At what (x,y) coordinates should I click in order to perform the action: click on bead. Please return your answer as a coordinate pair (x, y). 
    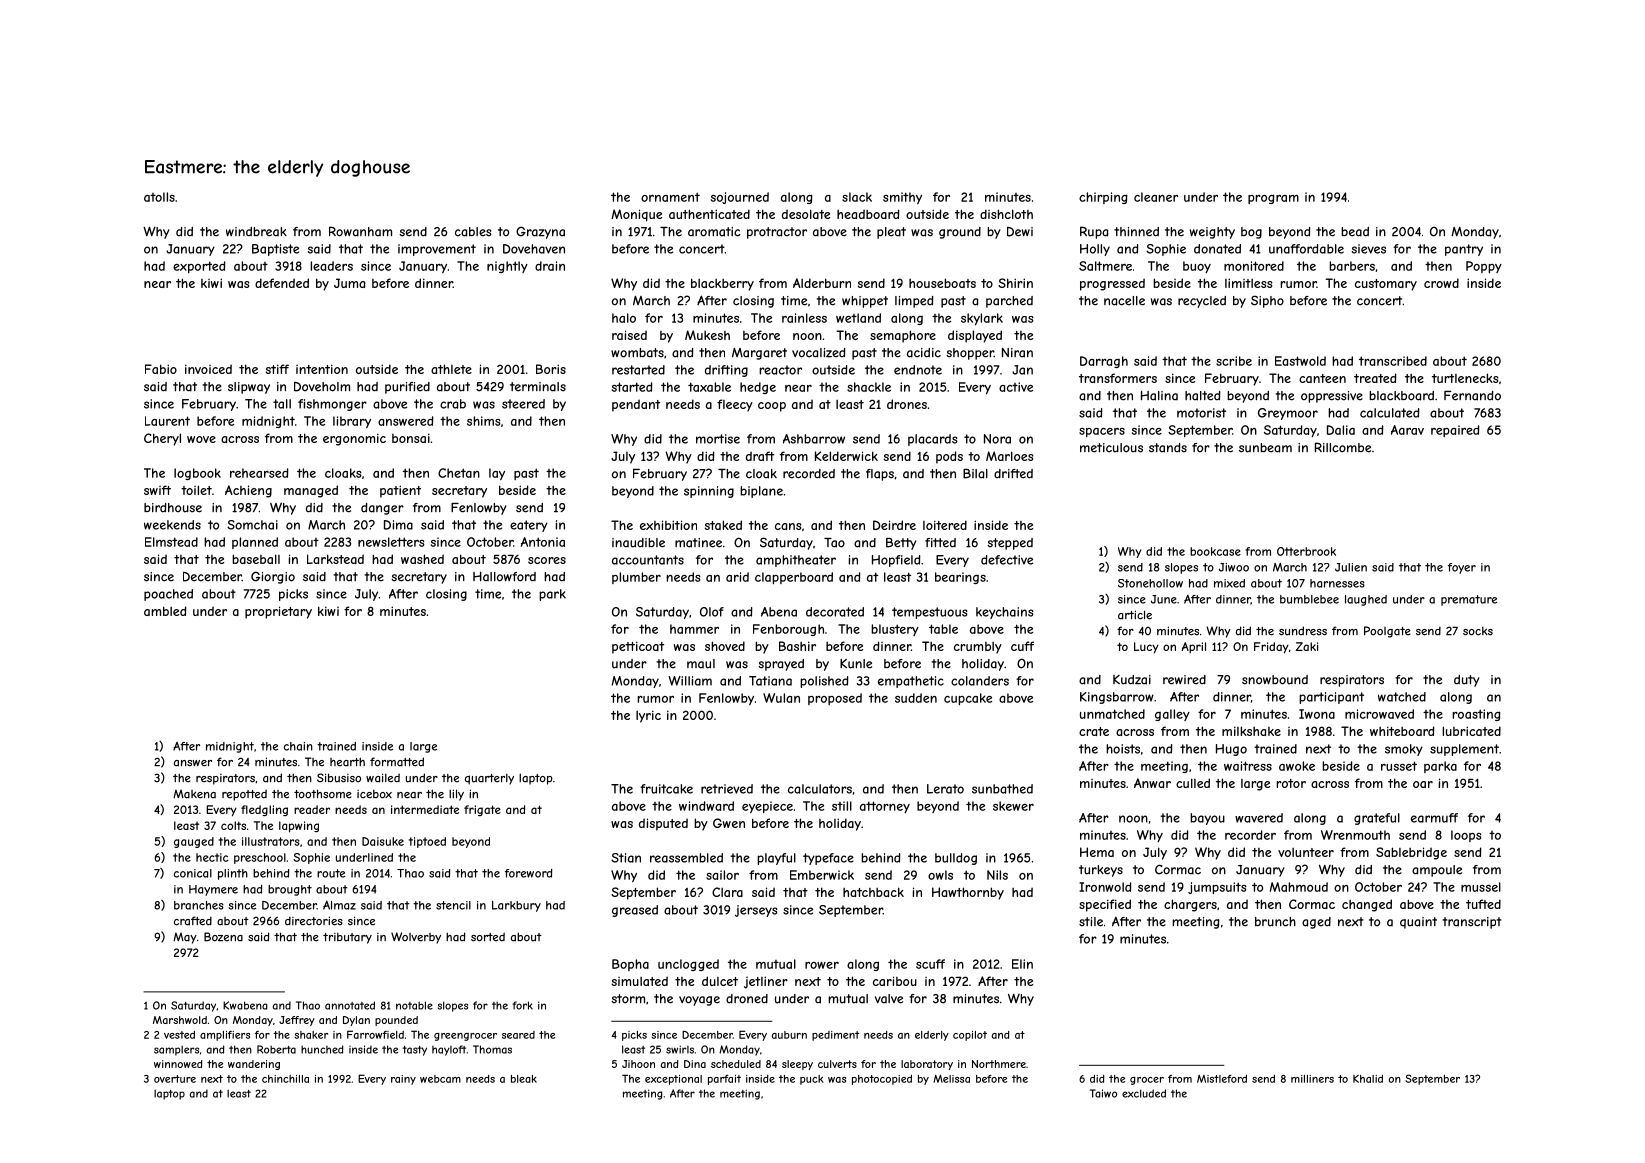
    Looking at the image, I should click on (1355, 232).
